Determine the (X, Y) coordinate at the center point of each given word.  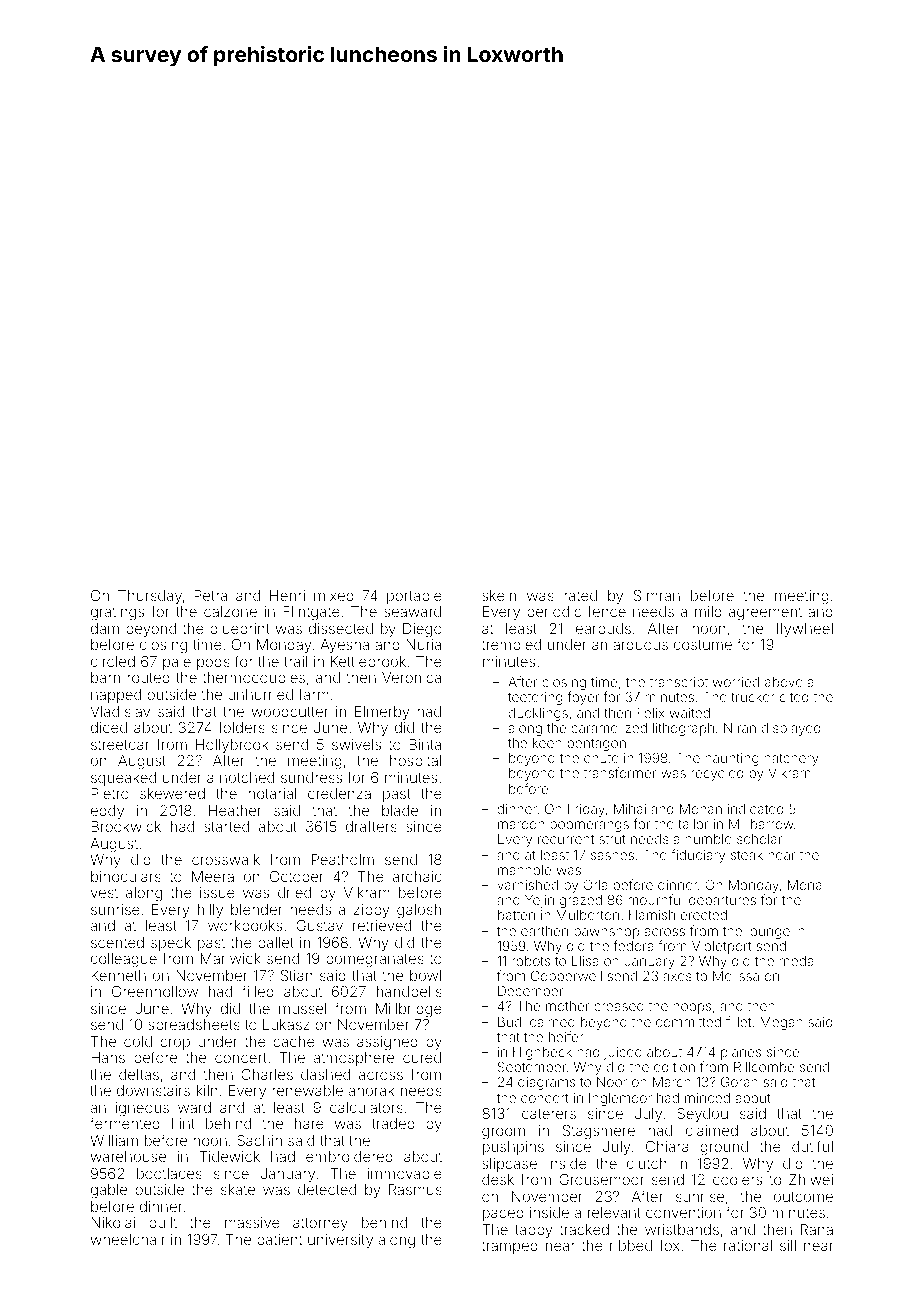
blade (400, 810)
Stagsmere (599, 1132)
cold (138, 1041)
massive (252, 1222)
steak (747, 855)
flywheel (804, 629)
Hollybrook (232, 746)
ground (724, 1148)
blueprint (240, 630)
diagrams (546, 1083)
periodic (554, 613)
